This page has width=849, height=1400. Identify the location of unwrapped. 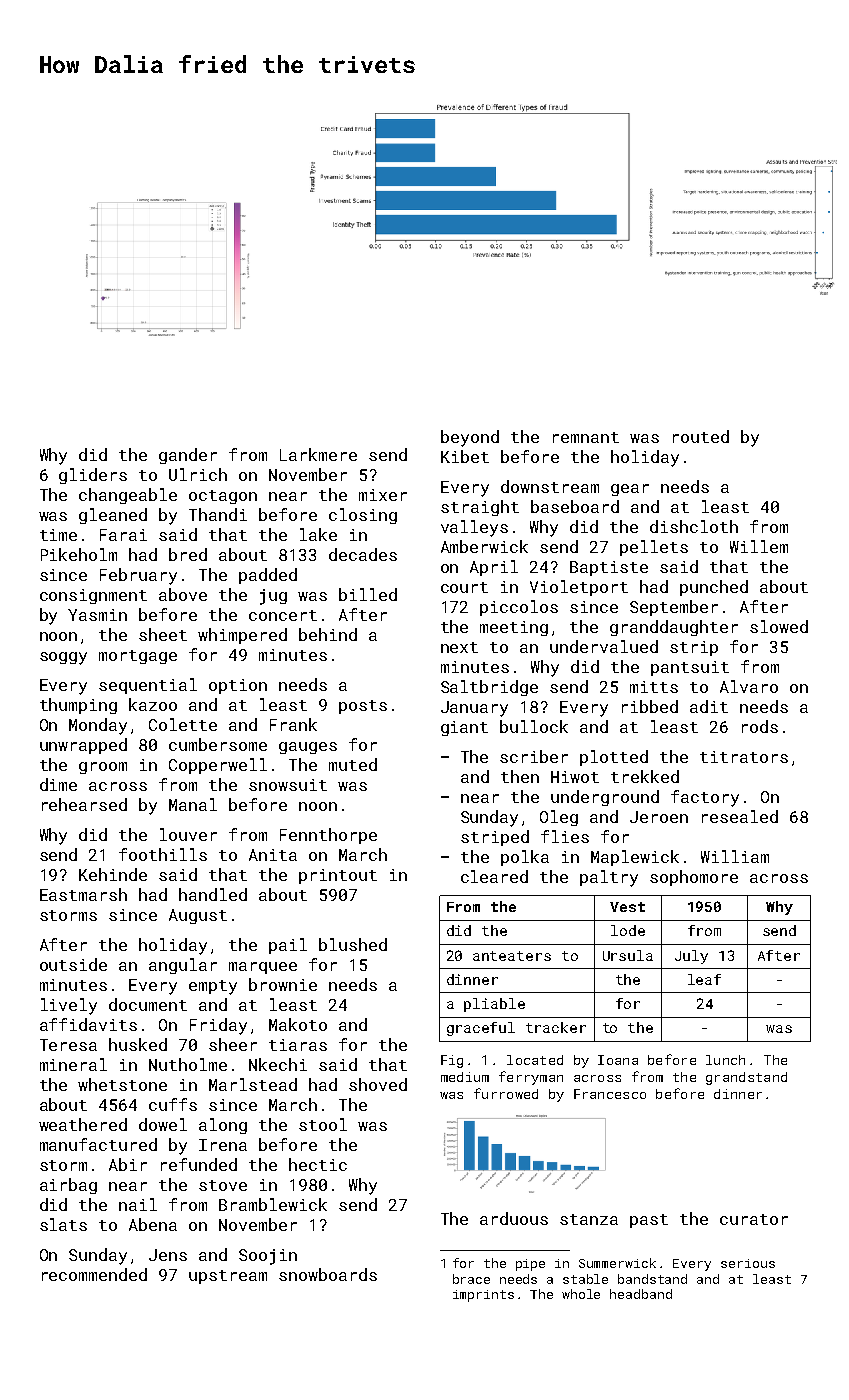
(83, 746).
